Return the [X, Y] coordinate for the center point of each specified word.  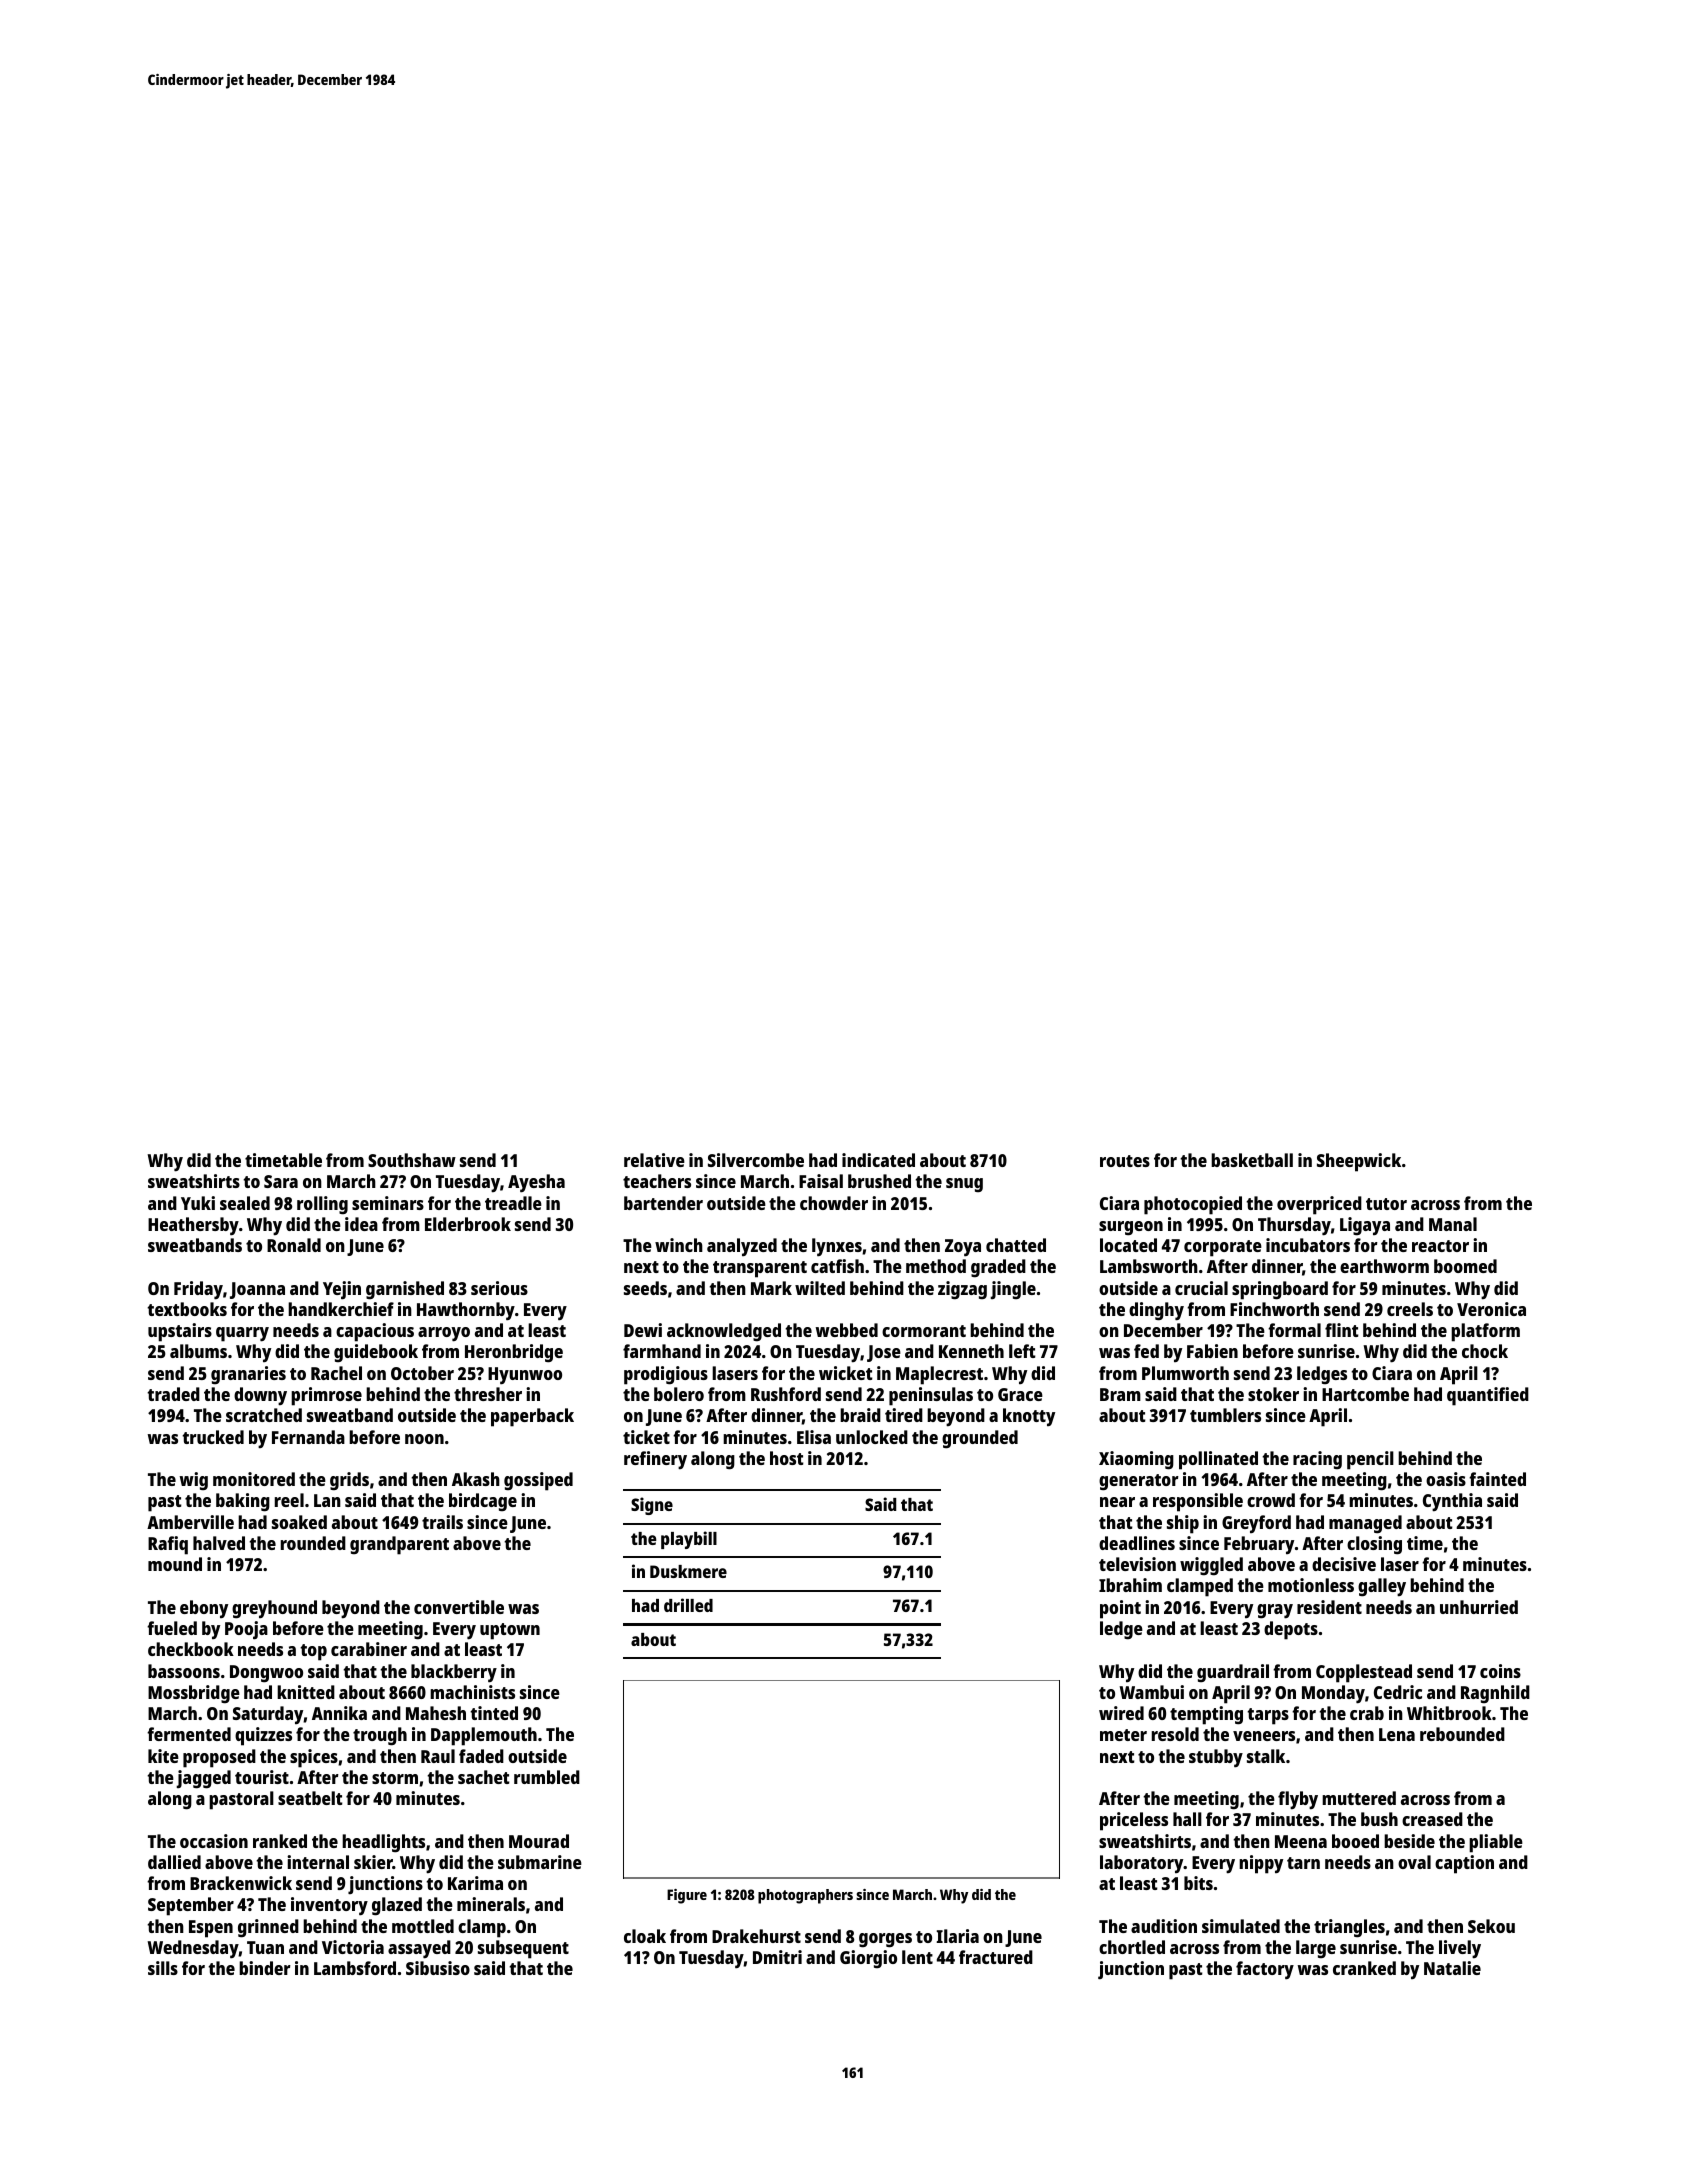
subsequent [523, 1949]
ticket [646, 1437]
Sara [281, 1181]
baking [243, 1502]
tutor [1386, 1204]
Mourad [539, 1841]
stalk [1266, 1756]
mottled [423, 1926]
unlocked [872, 1437]
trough [380, 1736]
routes [1125, 1161]
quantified [1488, 1396]
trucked [213, 1437]
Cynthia [1452, 1502]
